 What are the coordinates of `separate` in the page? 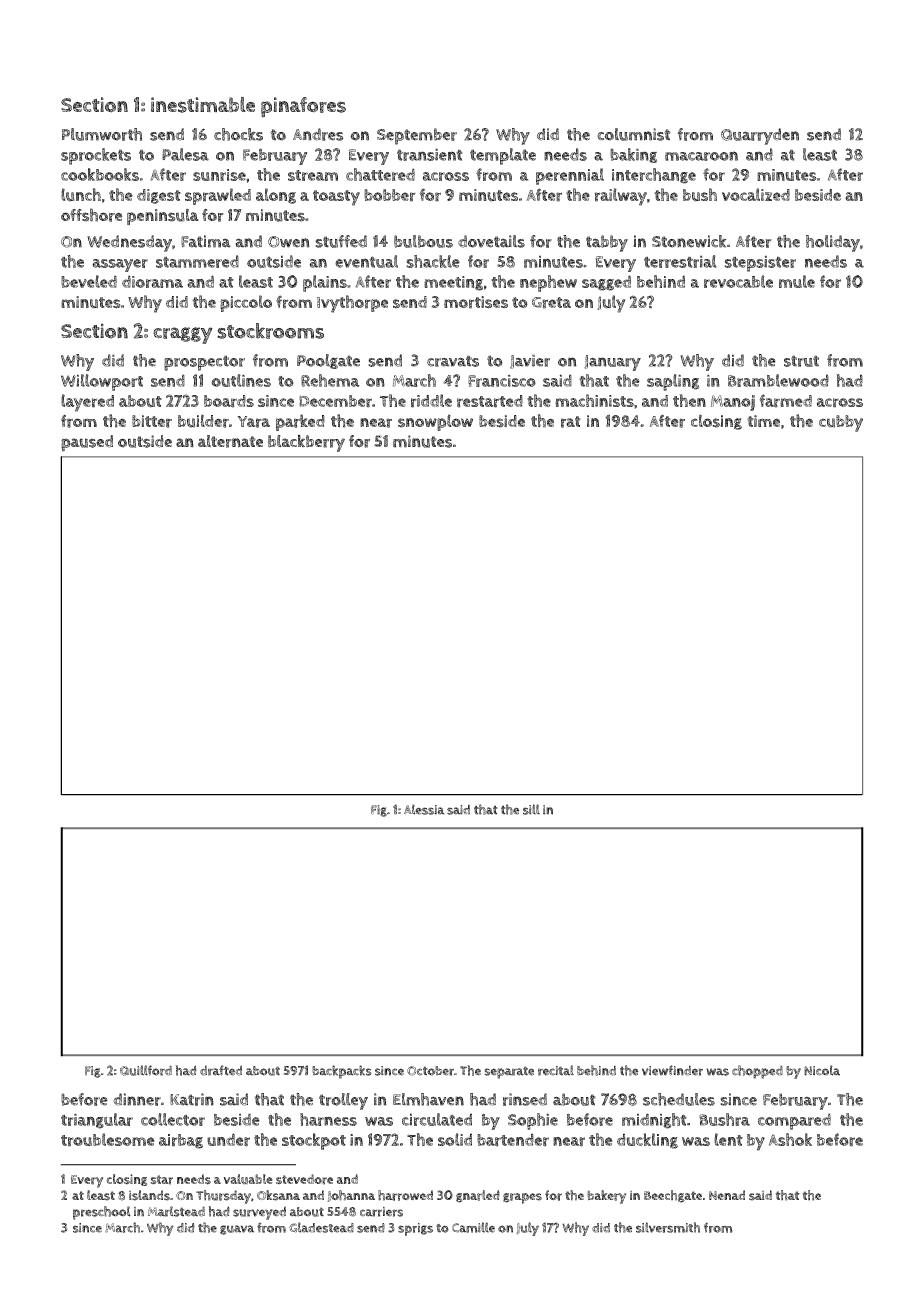 It's located at (509, 1072).
